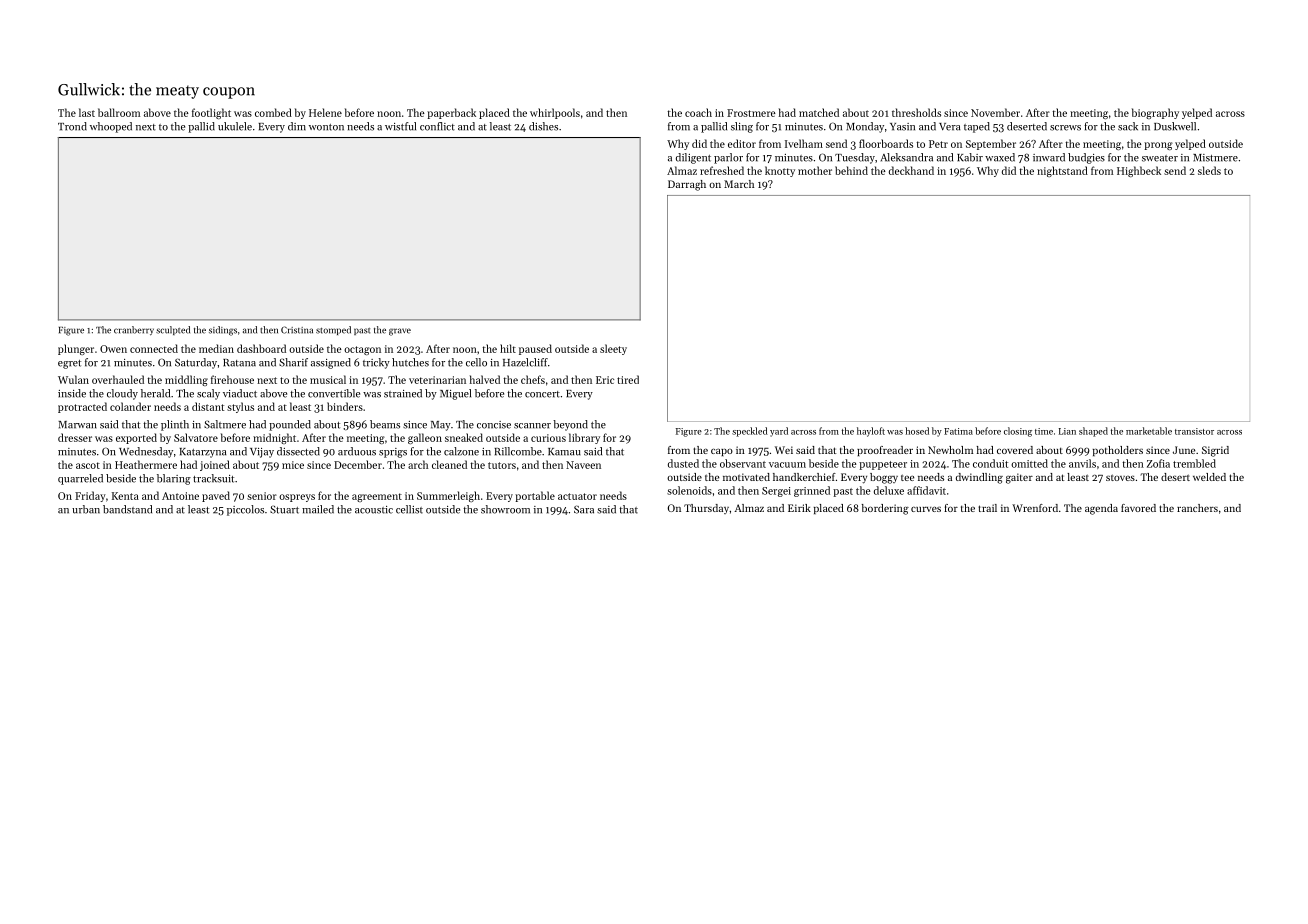 This screenshot has height=924, width=1308. What do you see at coordinates (987, 508) in the screenshot?
I see `trail` at bounding box center [987, 508].
